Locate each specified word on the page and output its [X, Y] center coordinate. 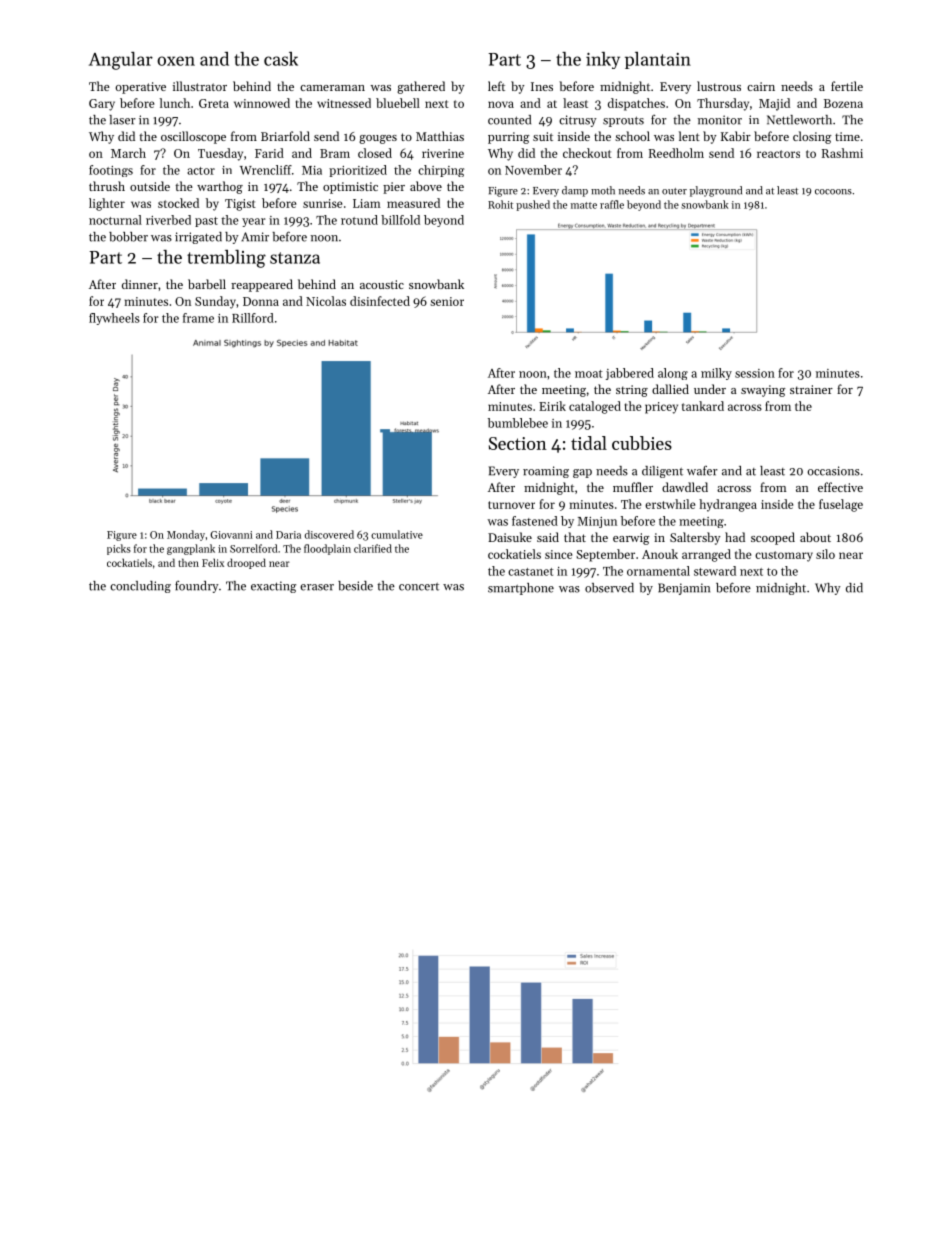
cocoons [833, 192]
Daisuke [510, 537]
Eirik [552, 406]
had [735, 537]
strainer [811, 389]
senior [447, 301]
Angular [121, 61]
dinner [140, 284]
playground [716, 191]
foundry [197, 587]
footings [111, 171]
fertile [847, 86]
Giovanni [231, 535]
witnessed [344, 103]
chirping [441, 171]
